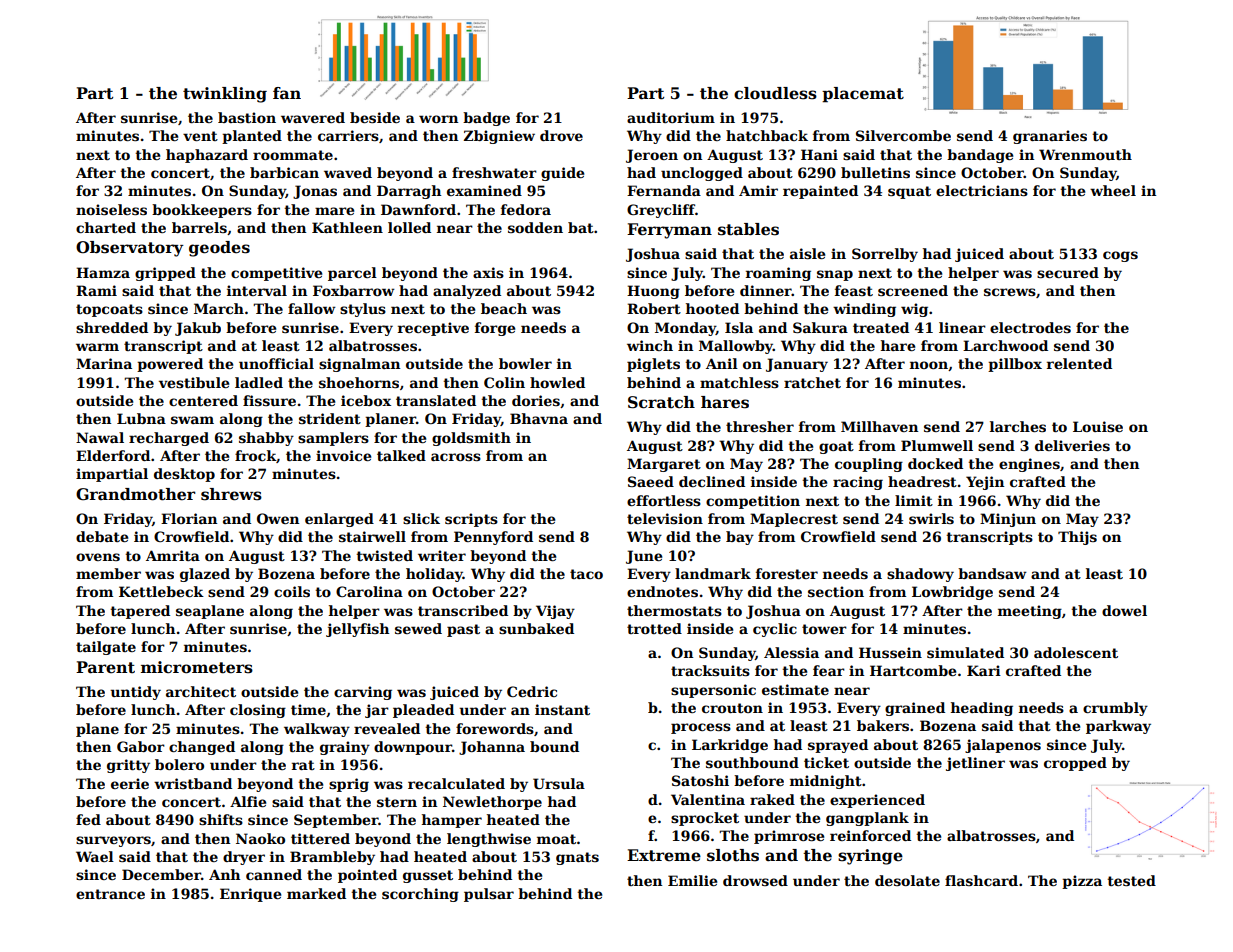 This screenshot has height=952, width=1233. What do you see at coordinates (692, 880) in the screenshot?
I see `Emilie` at bounding box center [692, 880].
